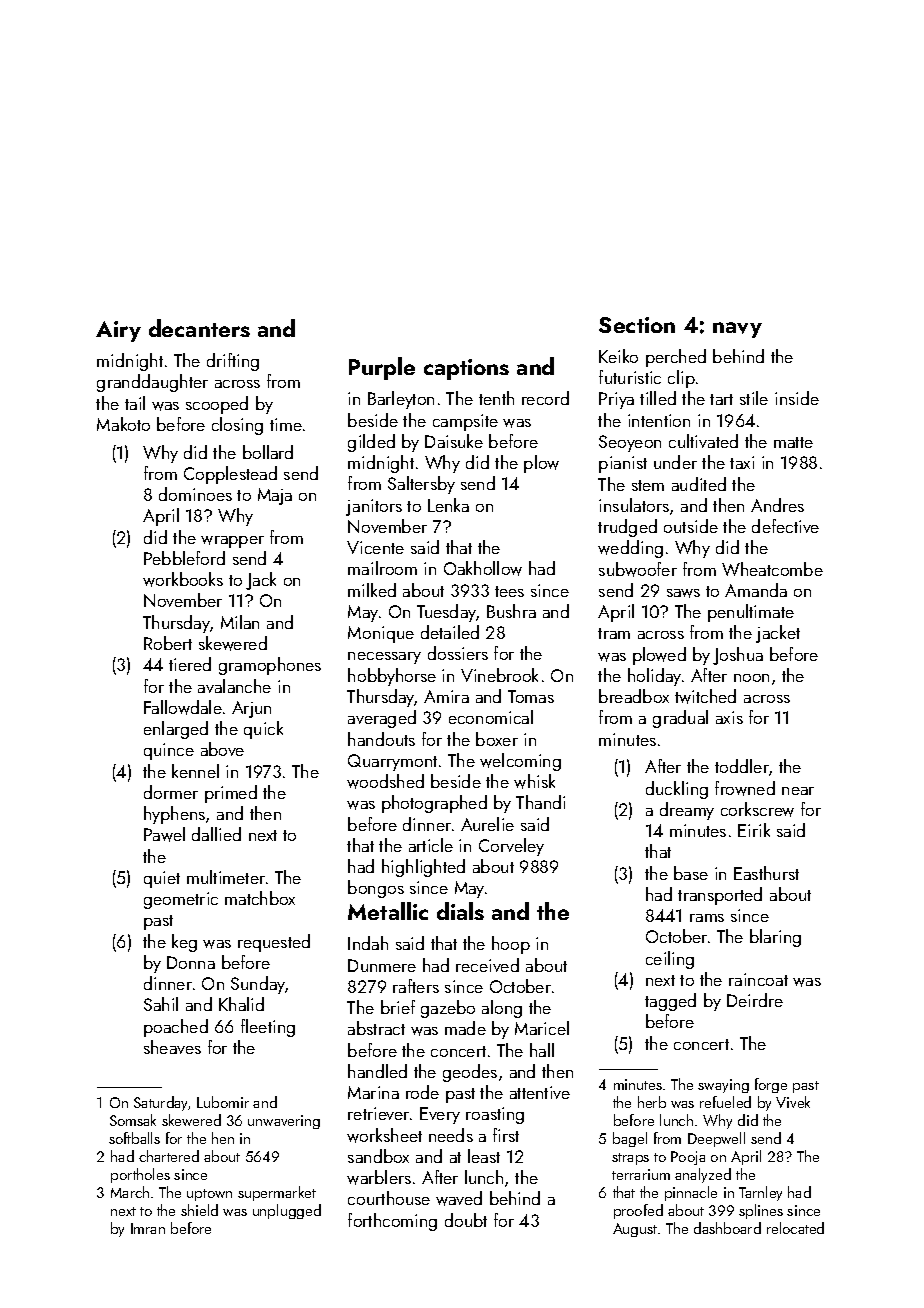  Describe the element at coordinates (545, 398) in the screenshot. I see `record` at that location.
